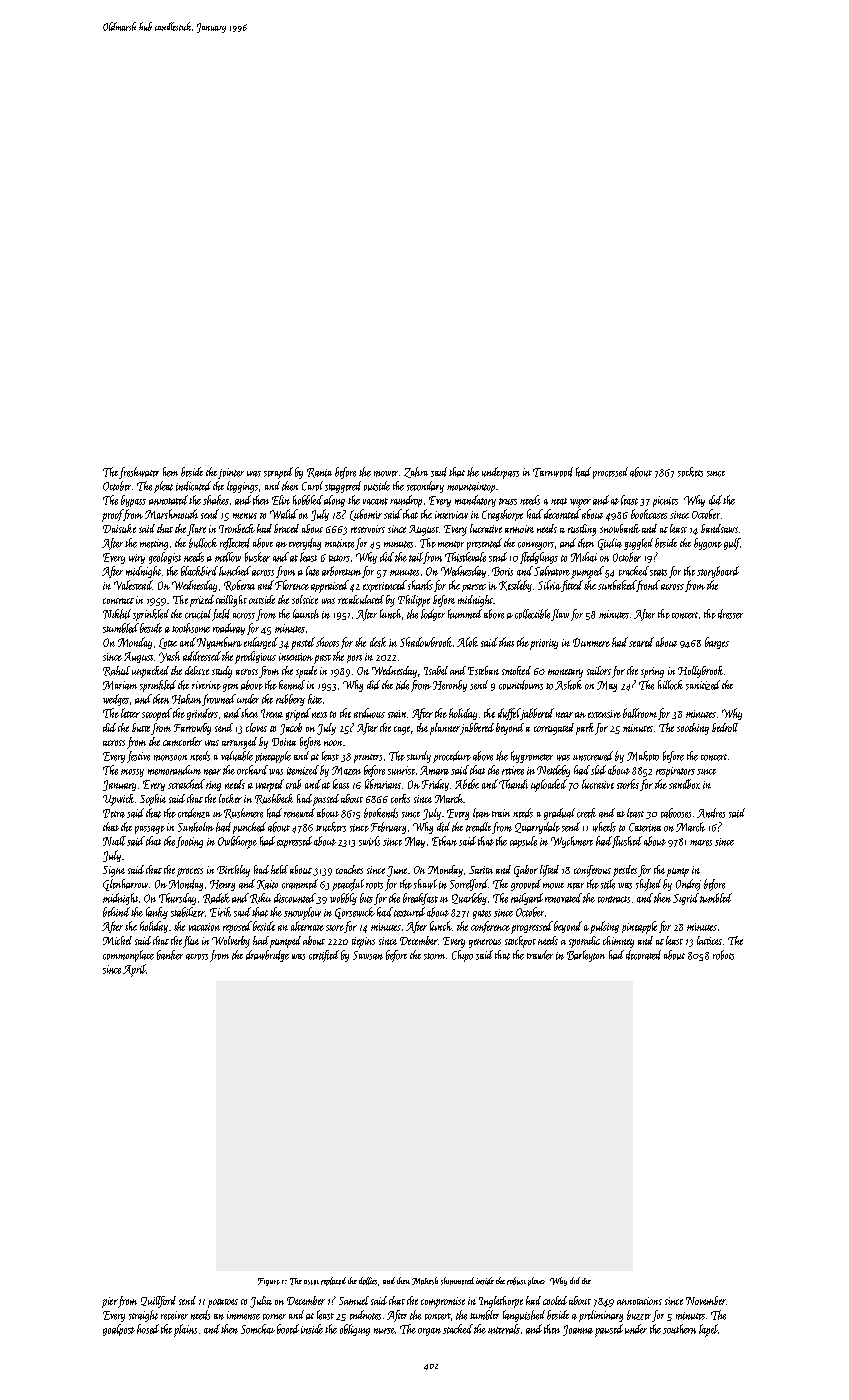 Image resolution: width=849 pixels, height=1400 pixels. I want to click on Cragthorpe, so click(502, 515).
